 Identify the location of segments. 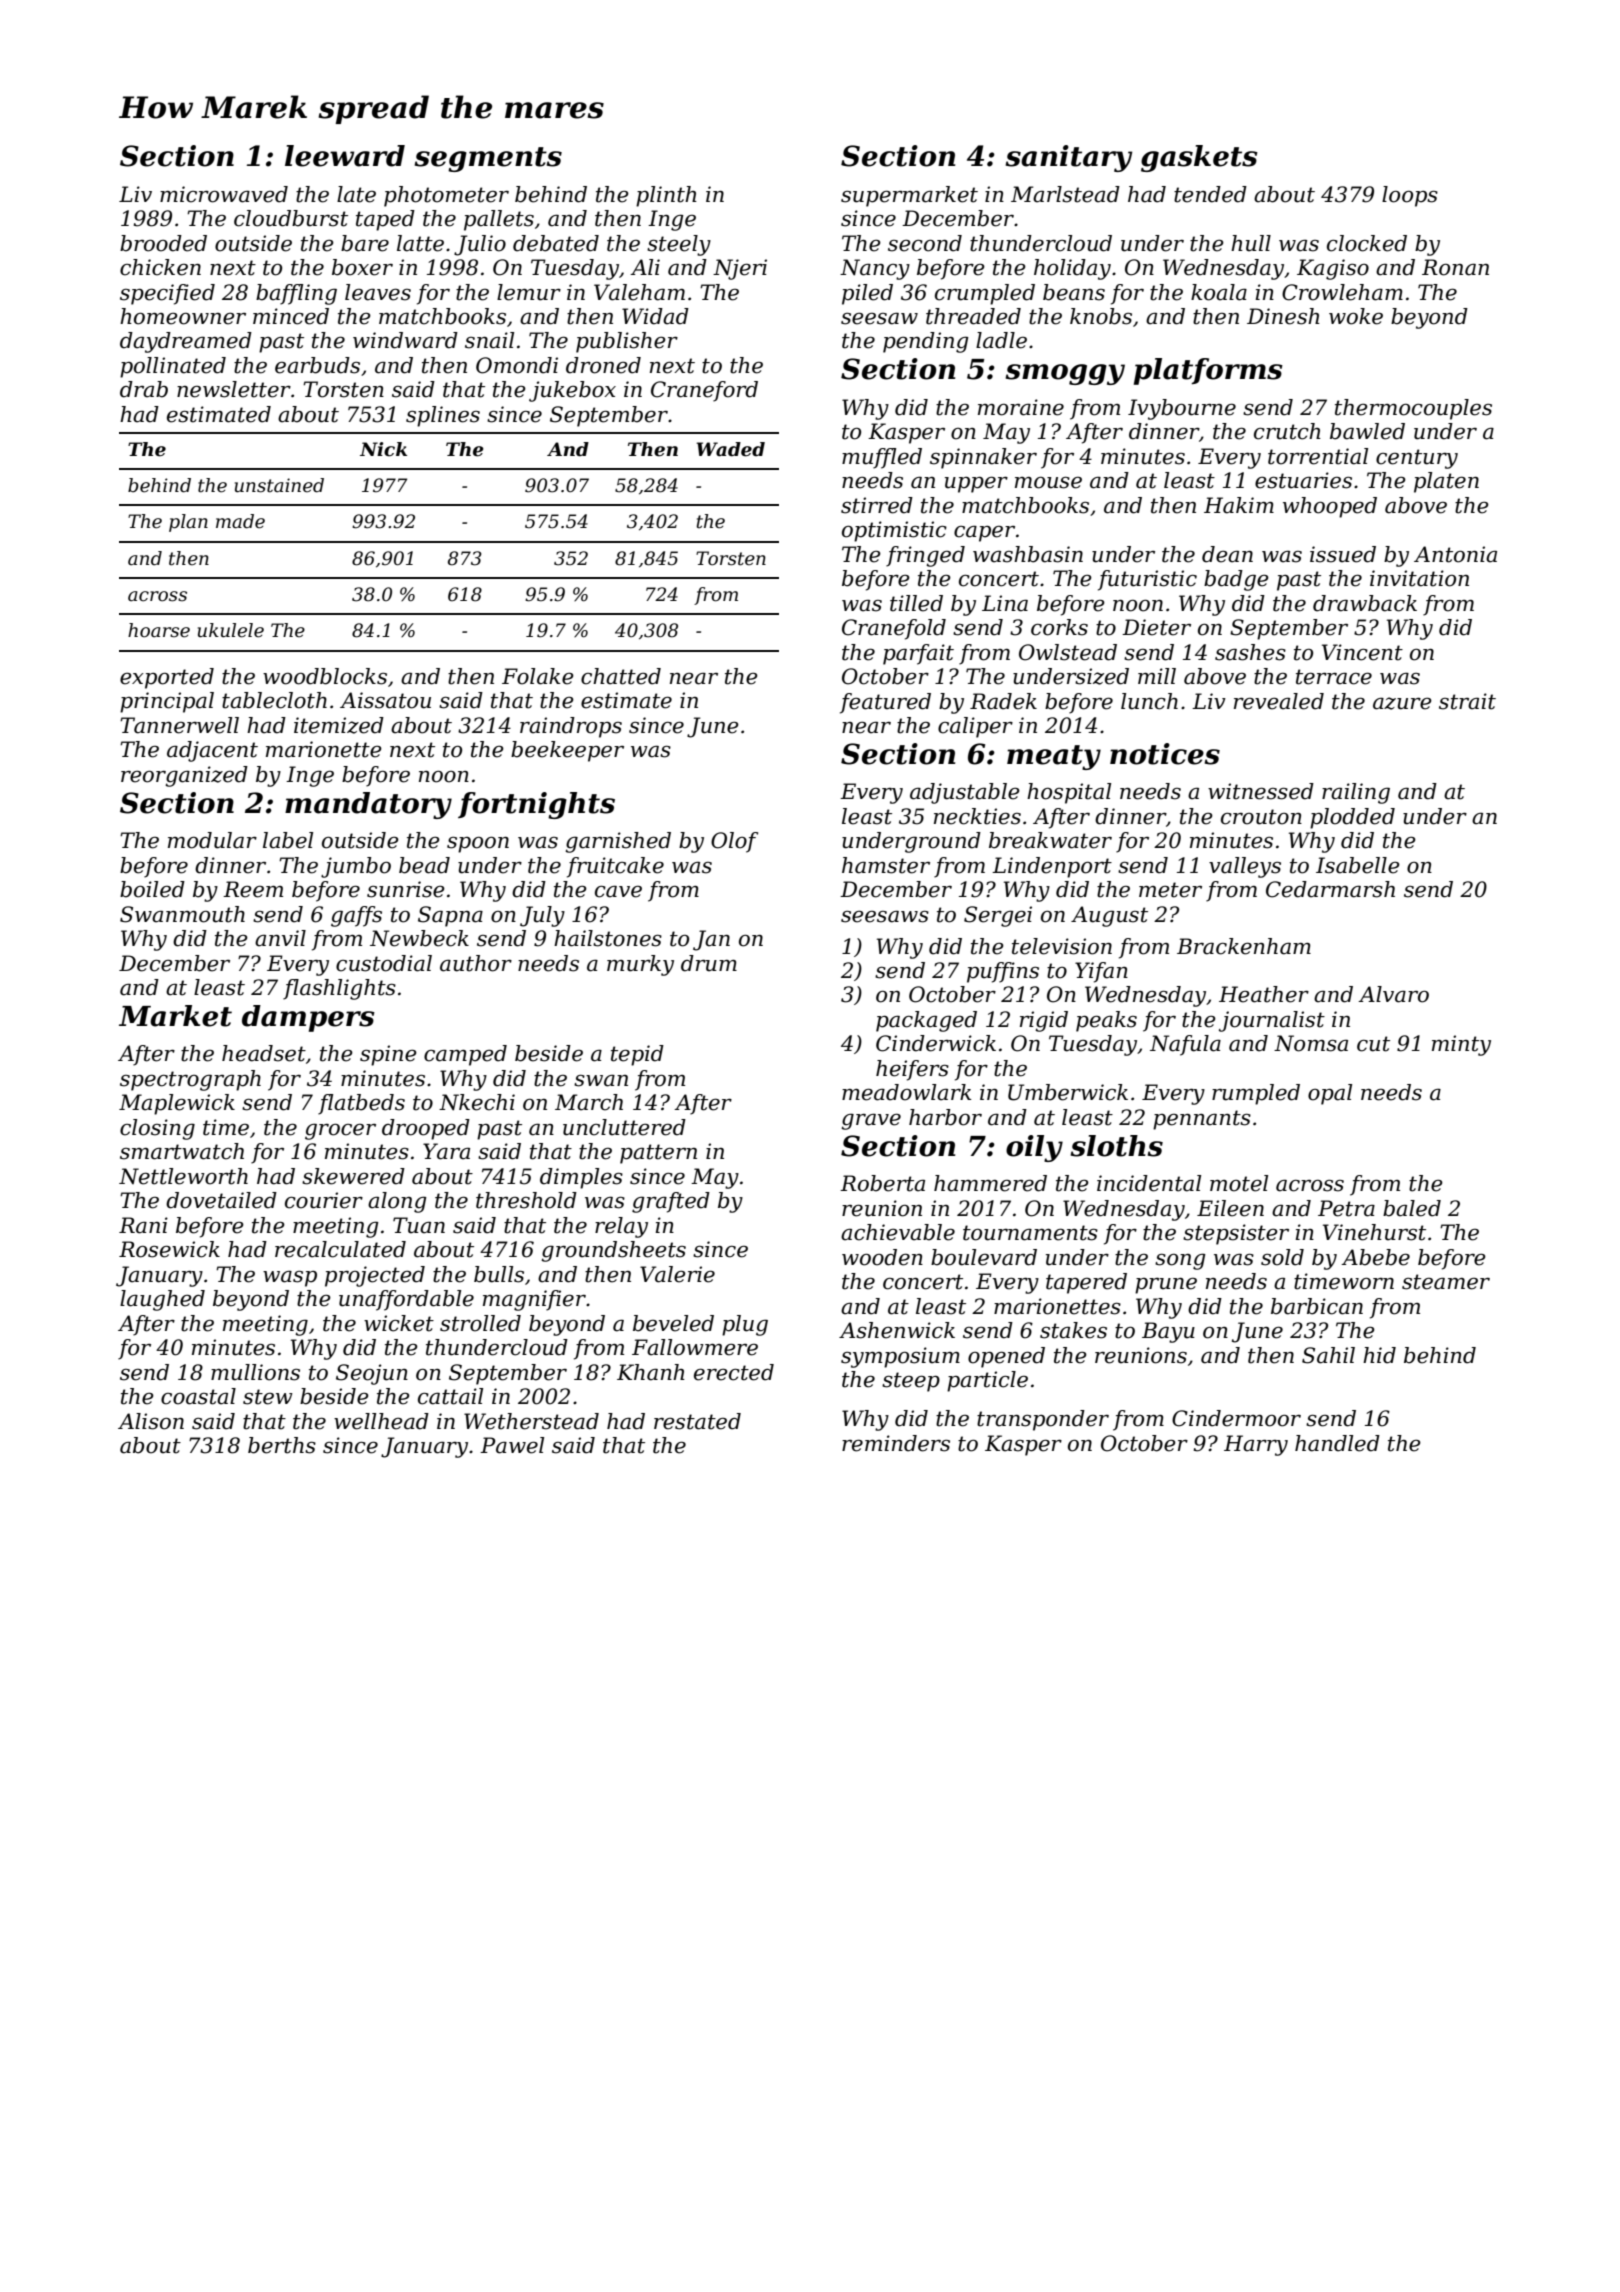
(488, 159).
